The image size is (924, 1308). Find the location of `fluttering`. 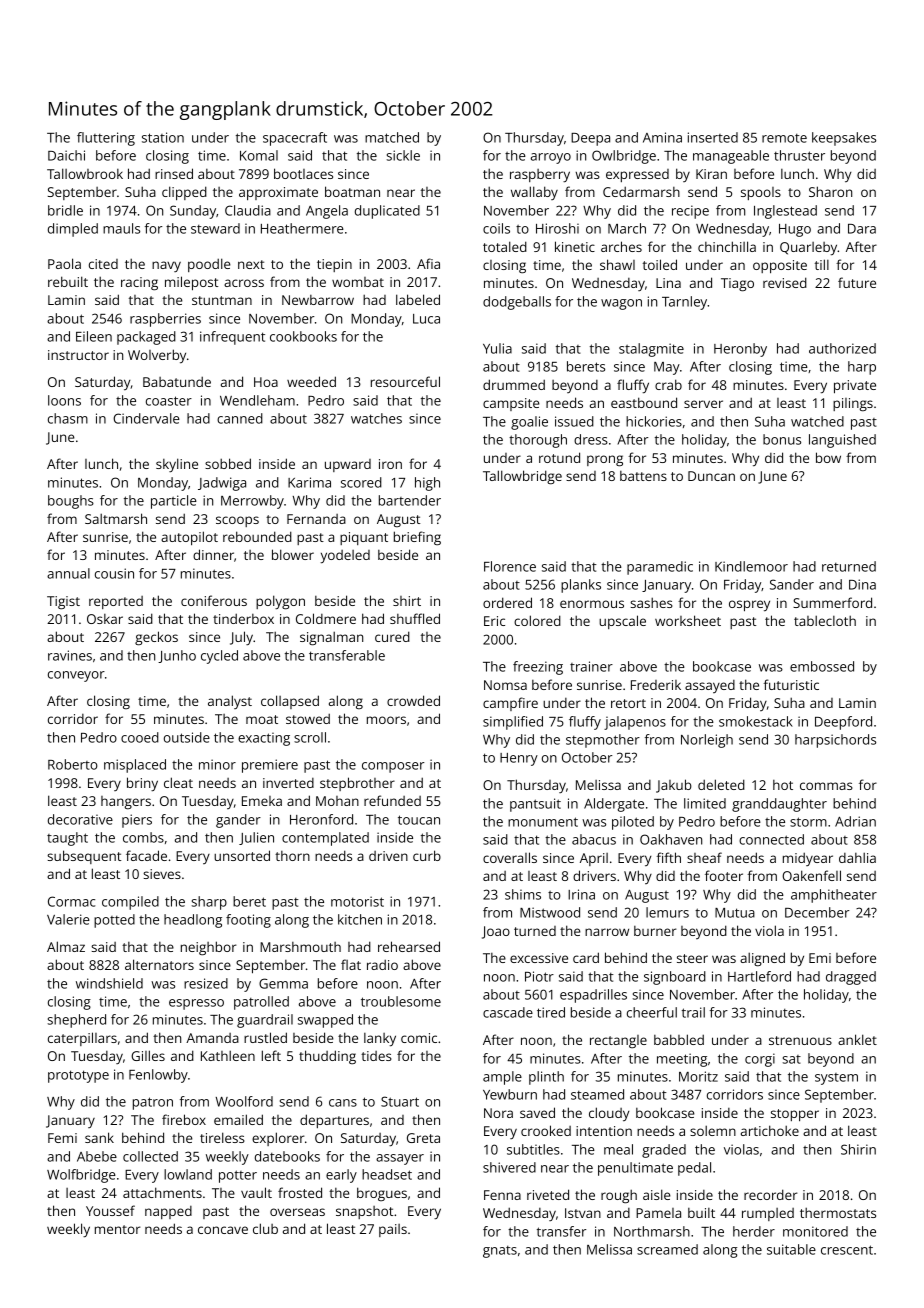

fluttering is located at coordinates (106, 139).
